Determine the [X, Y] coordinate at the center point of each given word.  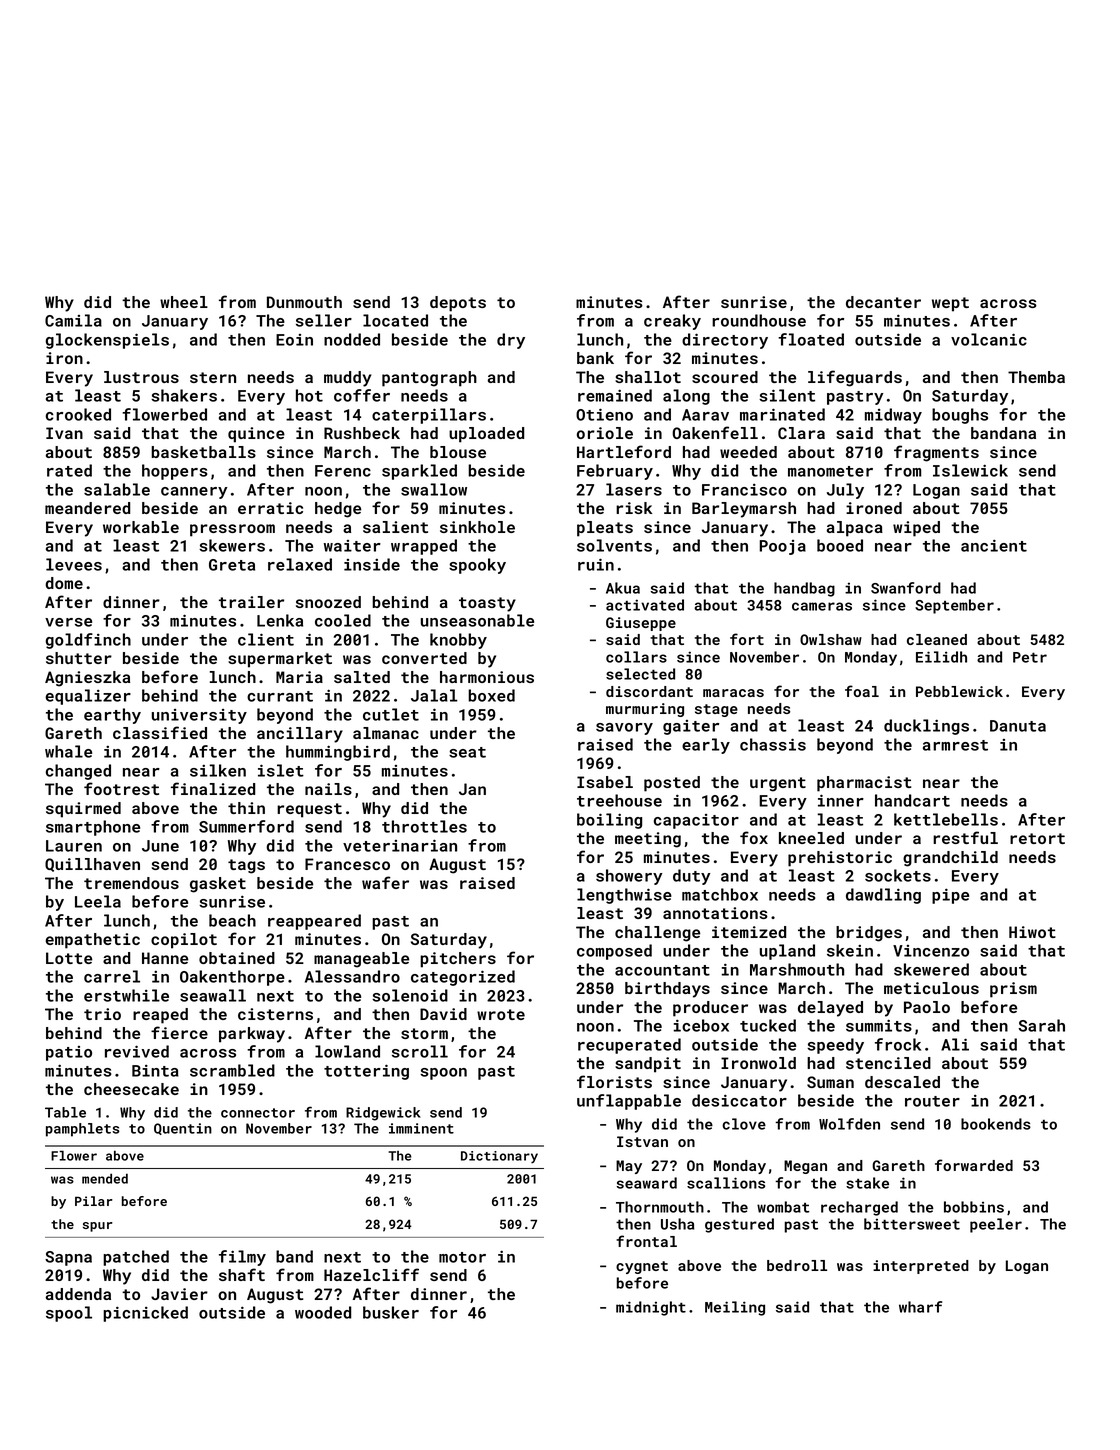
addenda [78, 1294]
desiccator [739, 1100]
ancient [994, 545]
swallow [434, 489]
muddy [348, 379]
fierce [179, 1032]
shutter [79, 658]
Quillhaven [92, 865]
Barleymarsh [744, 510]
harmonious [487, 677]
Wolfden [849, 1124]
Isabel [605, 782]
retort [1037, 838]
